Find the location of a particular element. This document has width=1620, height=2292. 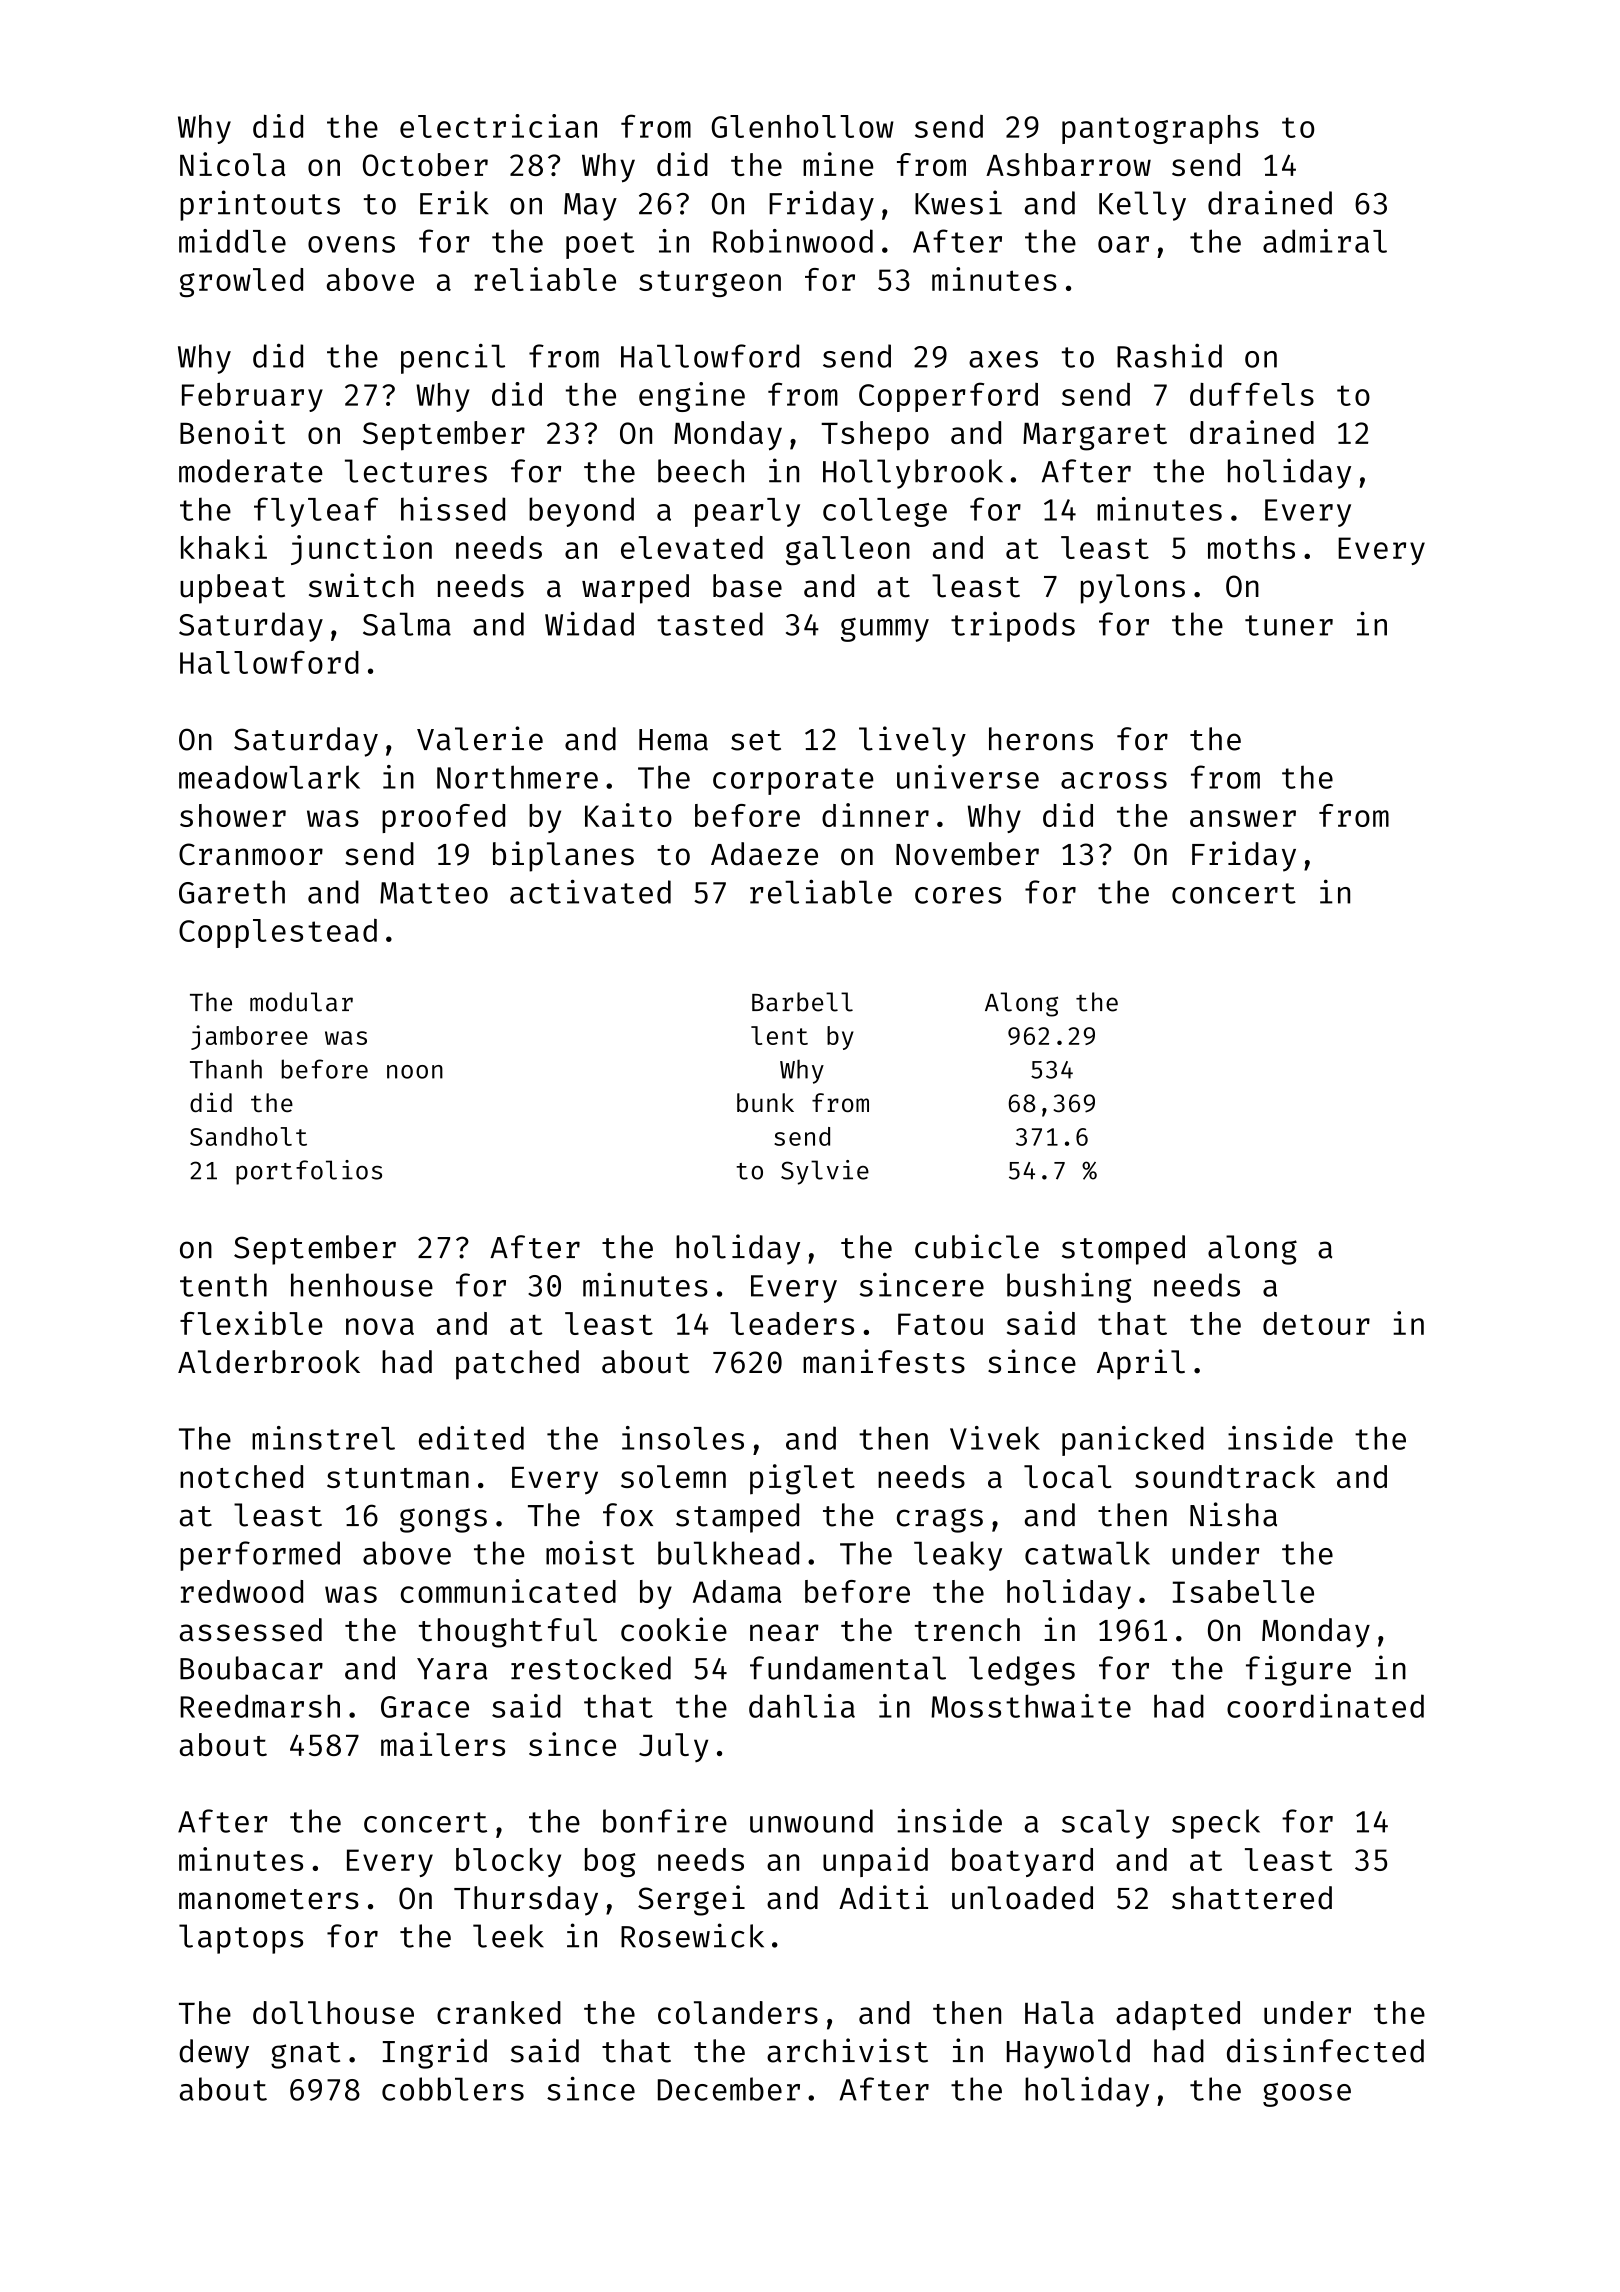

mailers is located at coordinates (443, 1744).
